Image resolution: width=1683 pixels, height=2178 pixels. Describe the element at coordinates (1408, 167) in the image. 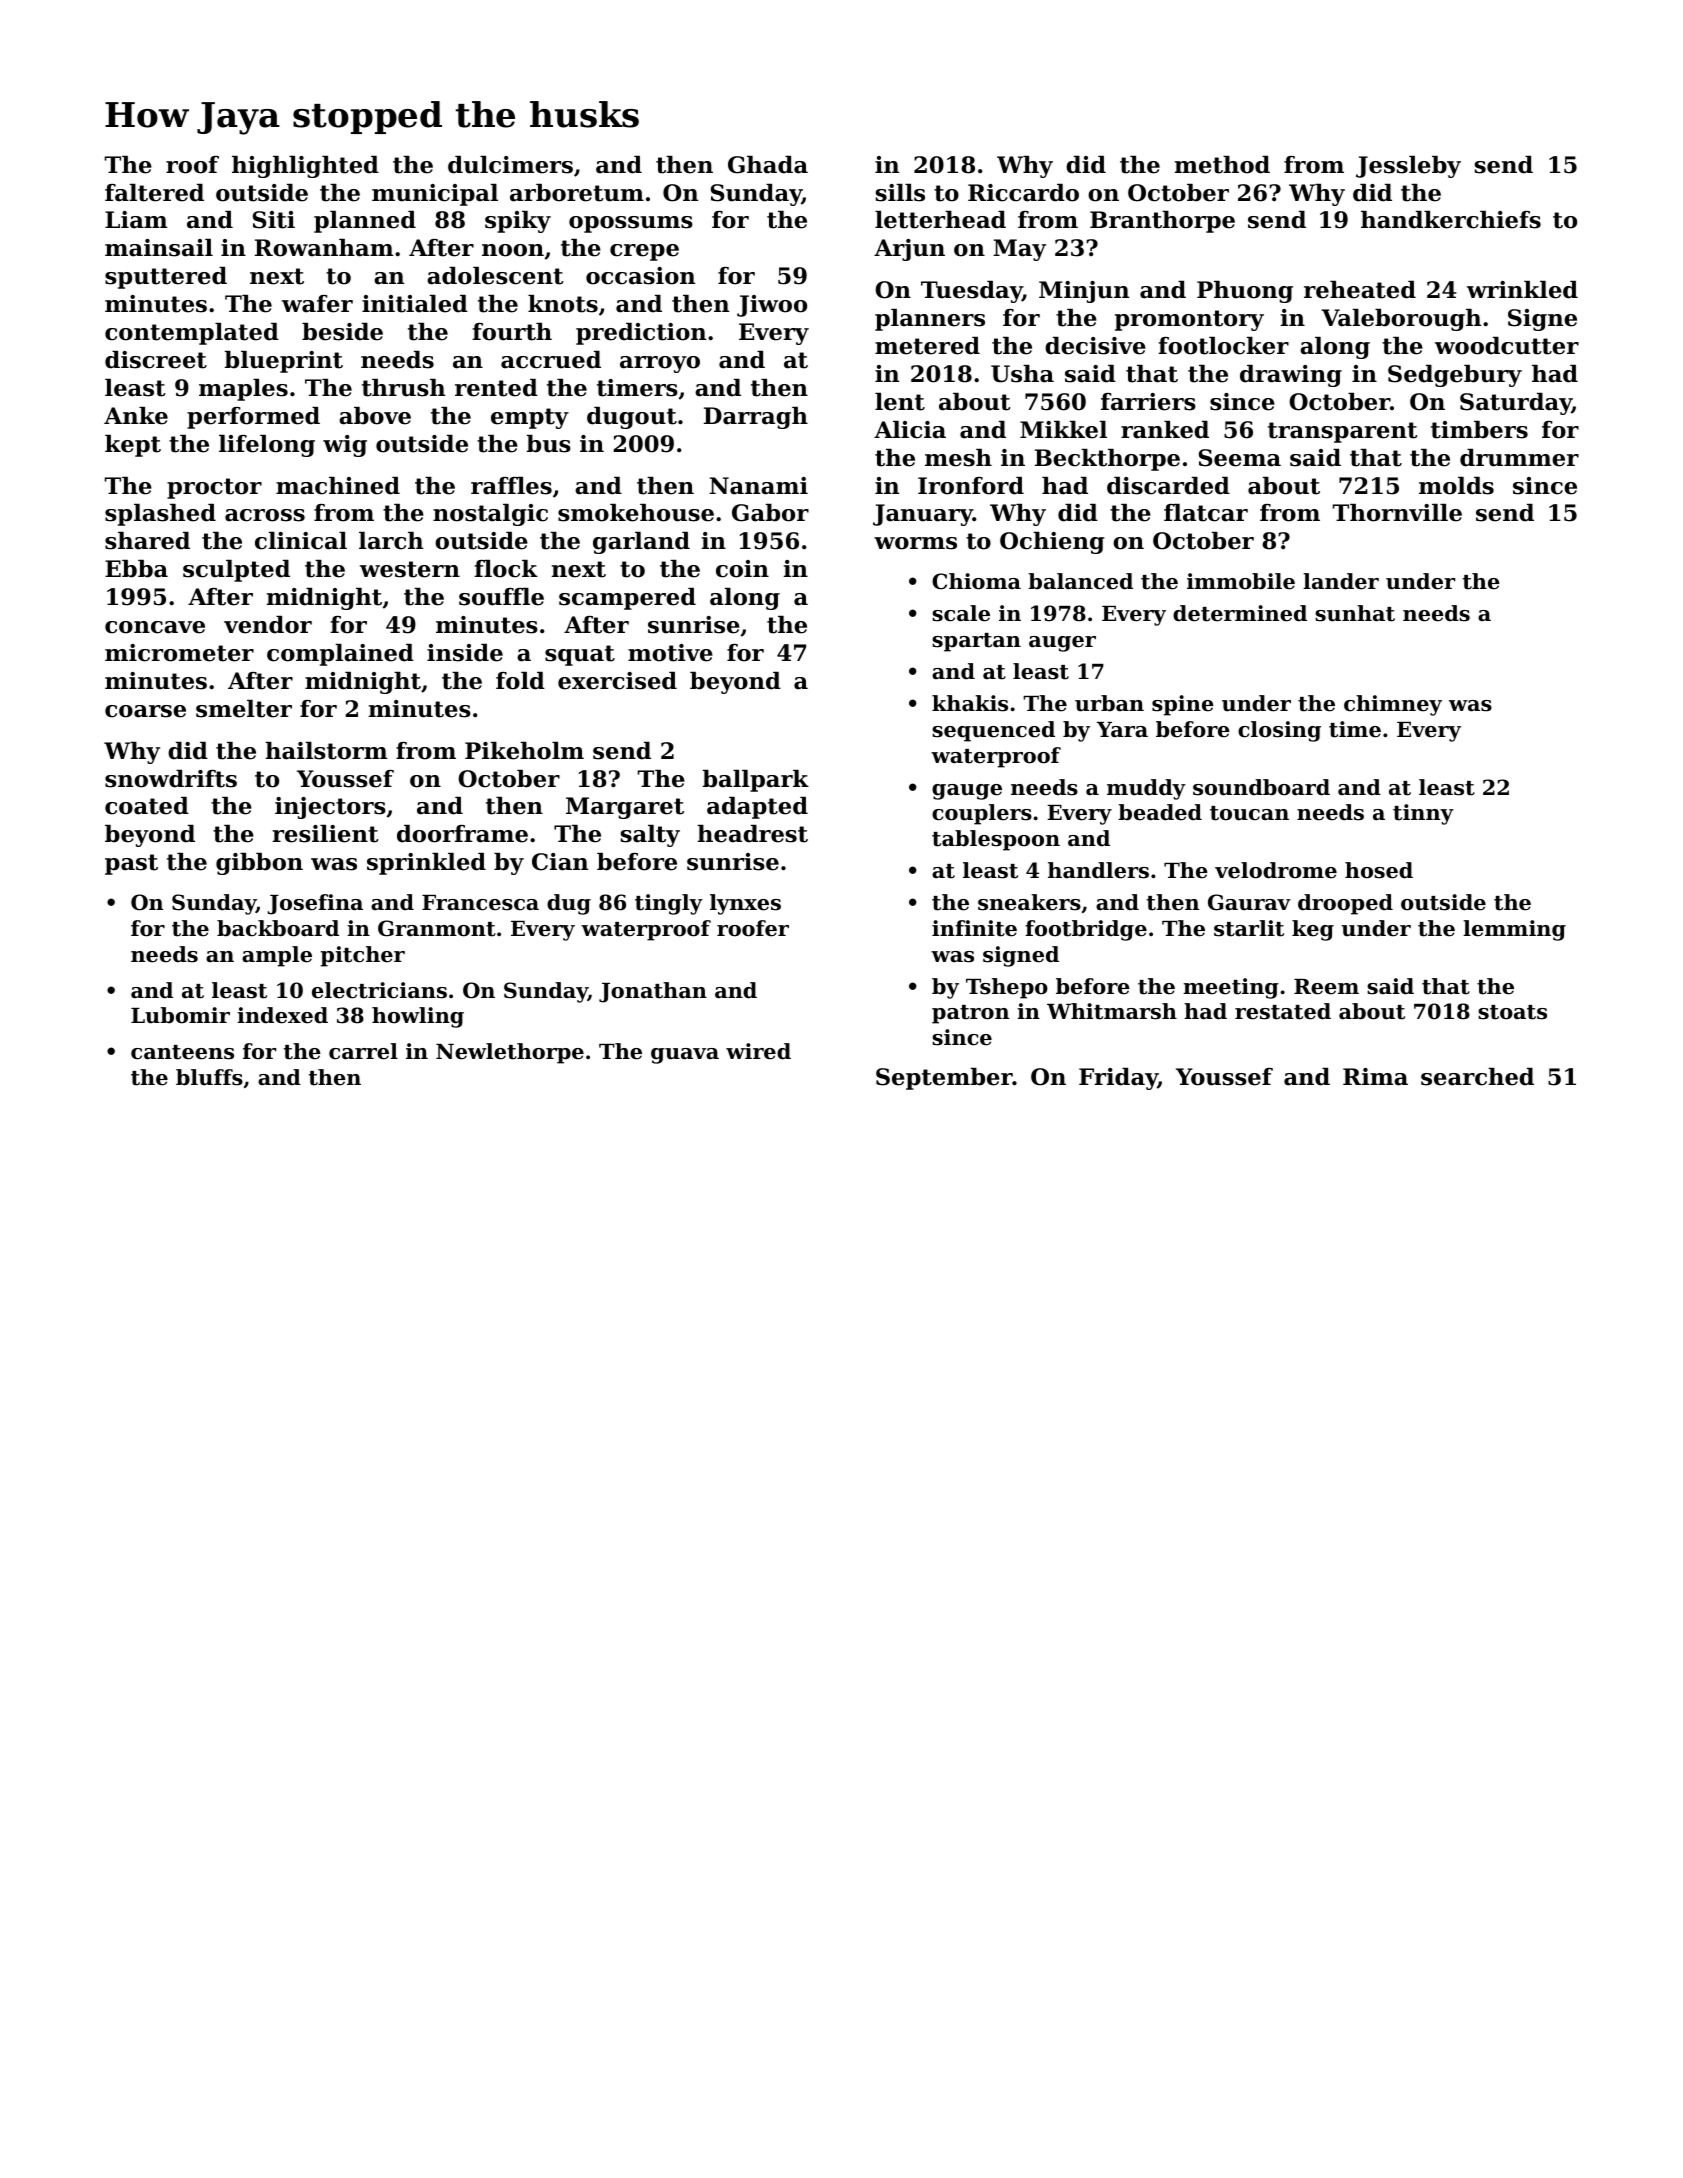

I see `Jessleby` at that location.
